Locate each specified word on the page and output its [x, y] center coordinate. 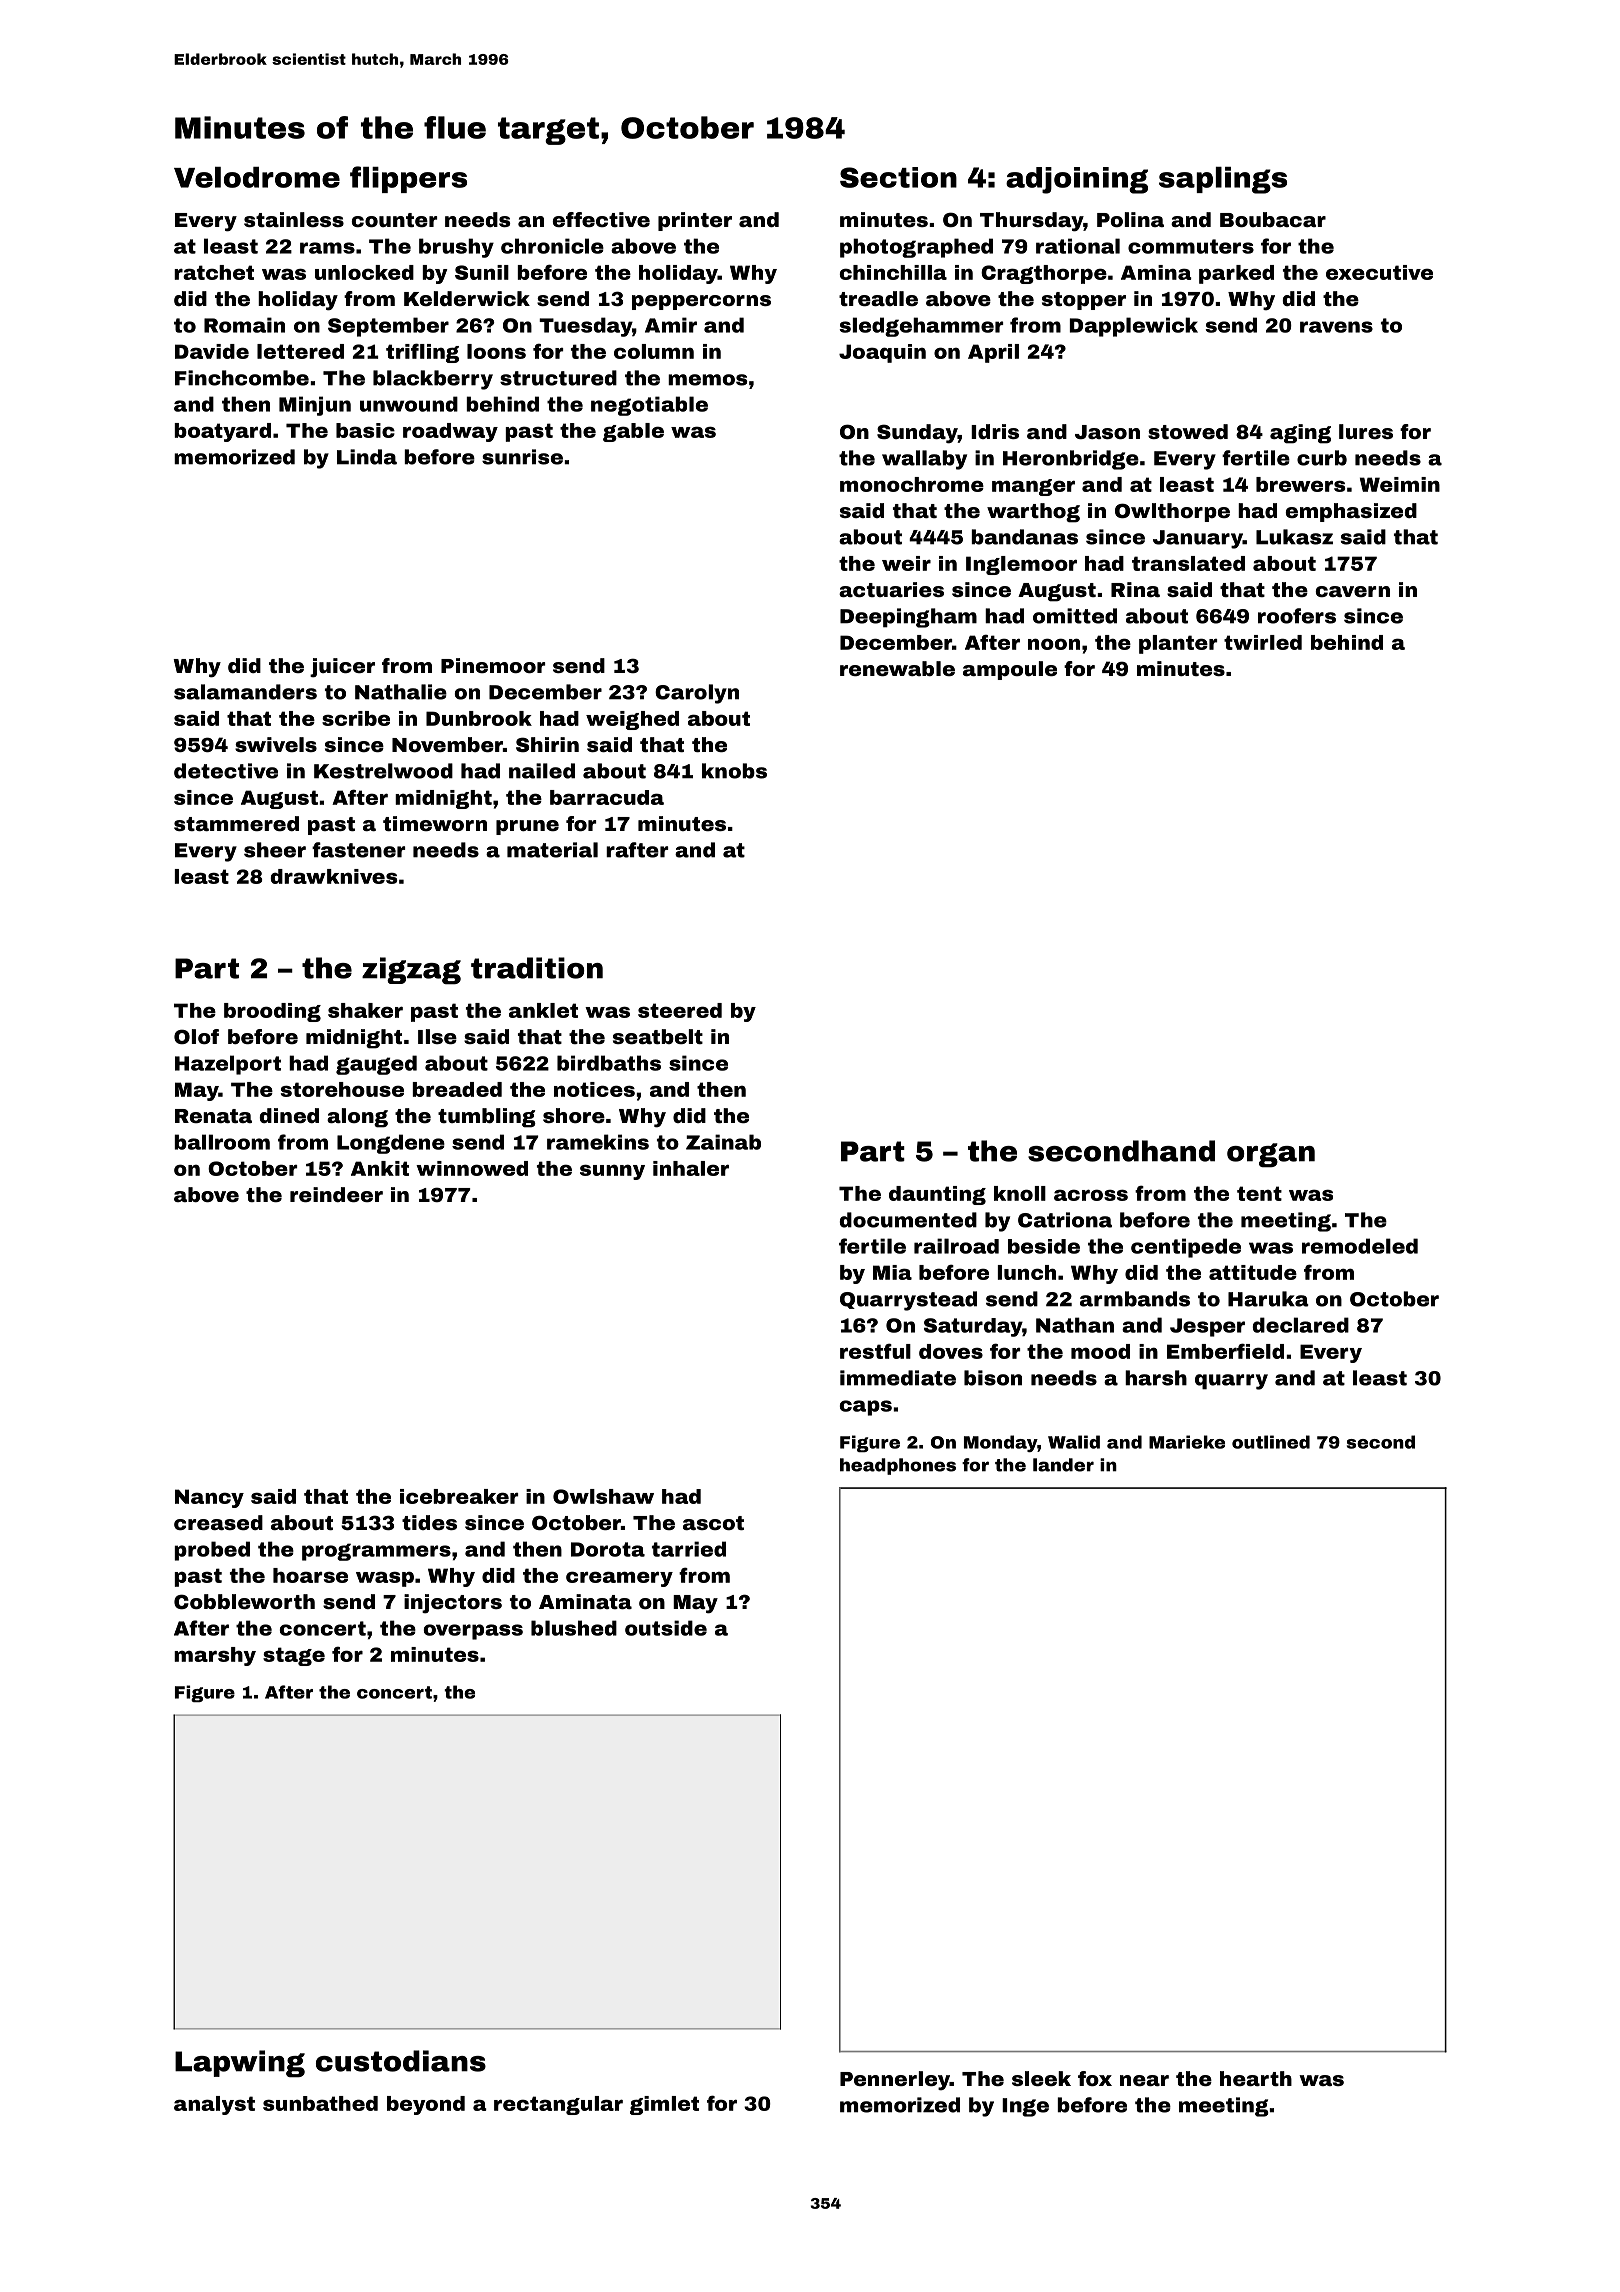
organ [1271, 1155]
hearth [1256, 2078]
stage [294, 1656]
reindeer [336, 1194]
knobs [734, 771]
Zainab [723, 1142]
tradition [537, 968]
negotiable [649, 406]
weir [906, 563]
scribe [356, 718]
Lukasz [1294, 537]
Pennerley [895, 2081]
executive [1379, 272]
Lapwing [240, 2064]
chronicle [552, 246]
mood [1100, 1351]
